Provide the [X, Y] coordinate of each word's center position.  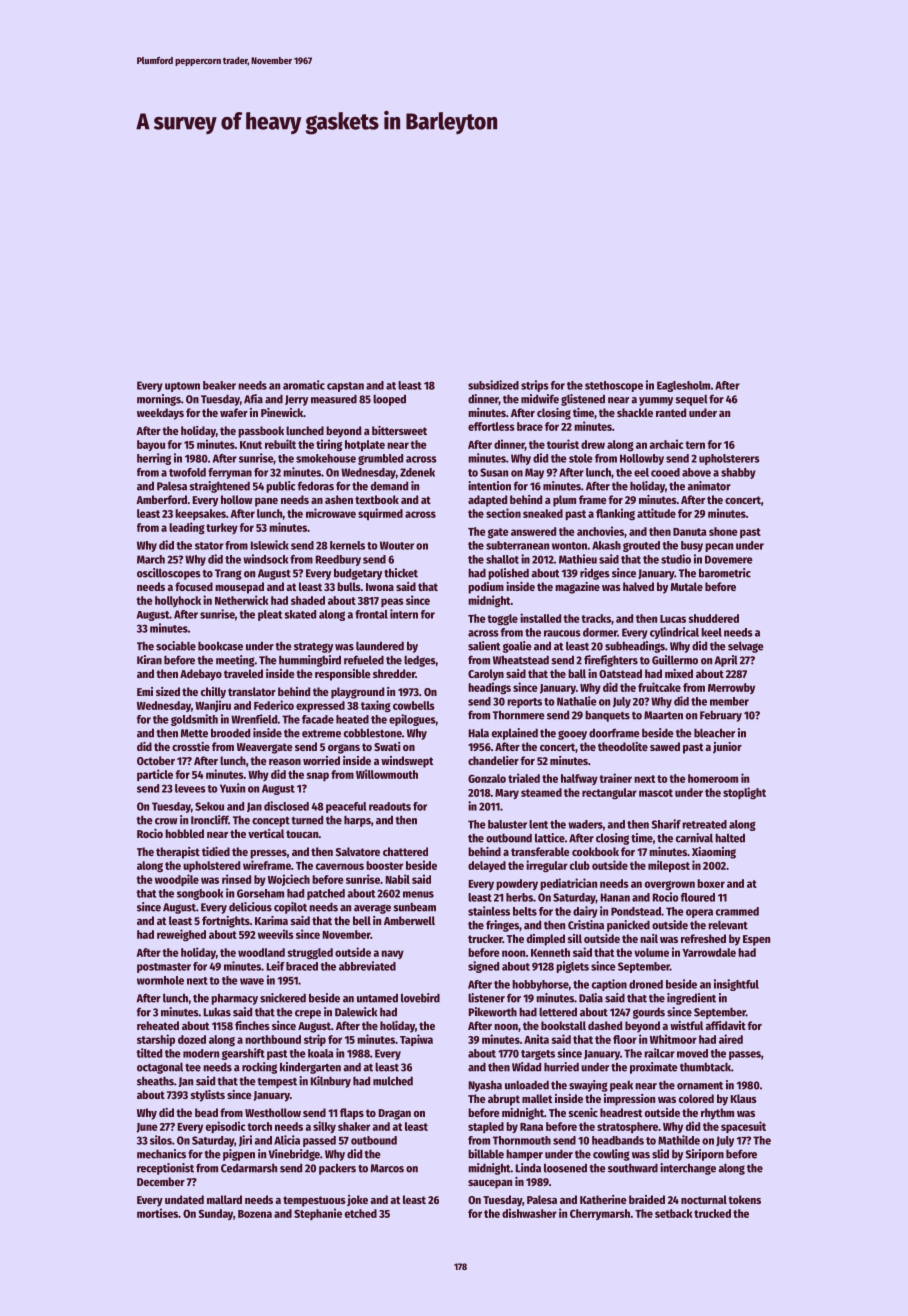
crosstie [191, 746]
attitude [656, 513]
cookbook [595, 851]
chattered [405, 851]
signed [483, 967]
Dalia [591, 998]
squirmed [380, 514]
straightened [219, 487]
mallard [224, 1199]
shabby [738, 473]
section [503, 513]
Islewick [270, 545]
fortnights [226, 922]
